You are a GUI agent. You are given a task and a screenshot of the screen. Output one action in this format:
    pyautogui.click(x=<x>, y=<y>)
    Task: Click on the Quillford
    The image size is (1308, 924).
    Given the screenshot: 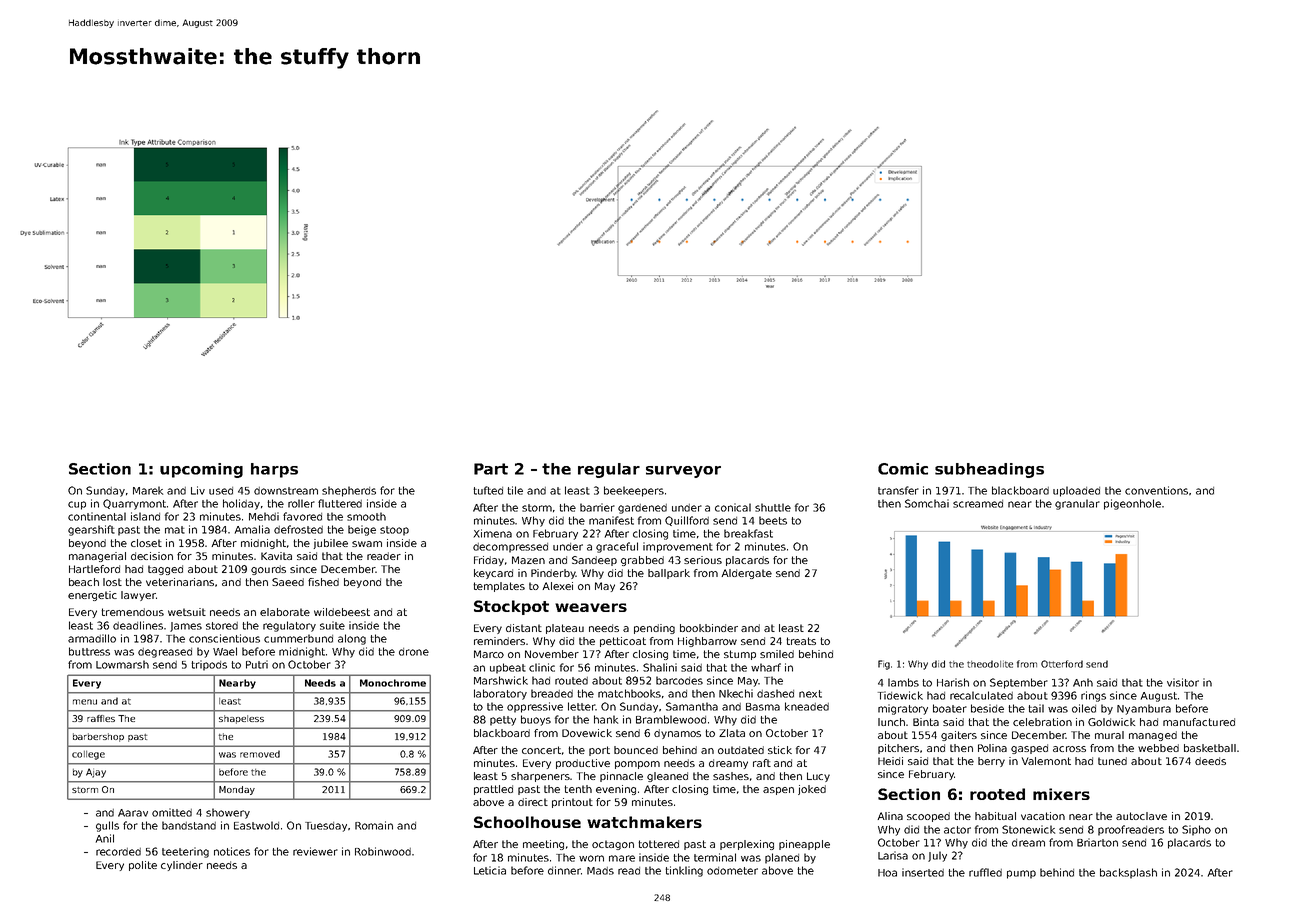 What is the action you would take?
    pyautogui.click(x=687, y=521)
